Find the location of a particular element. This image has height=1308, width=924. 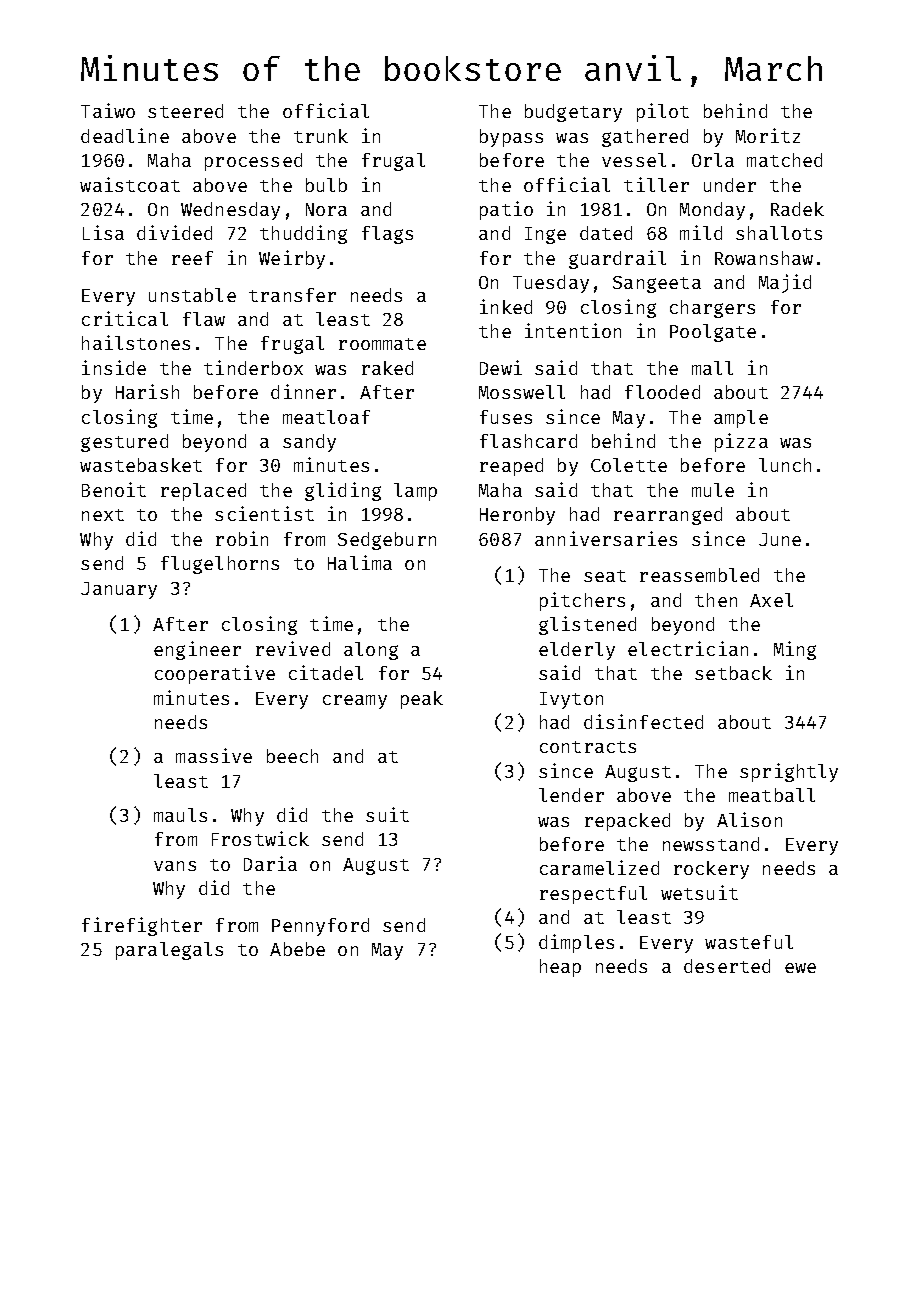

deadline is located at coordinates (125, 135).
